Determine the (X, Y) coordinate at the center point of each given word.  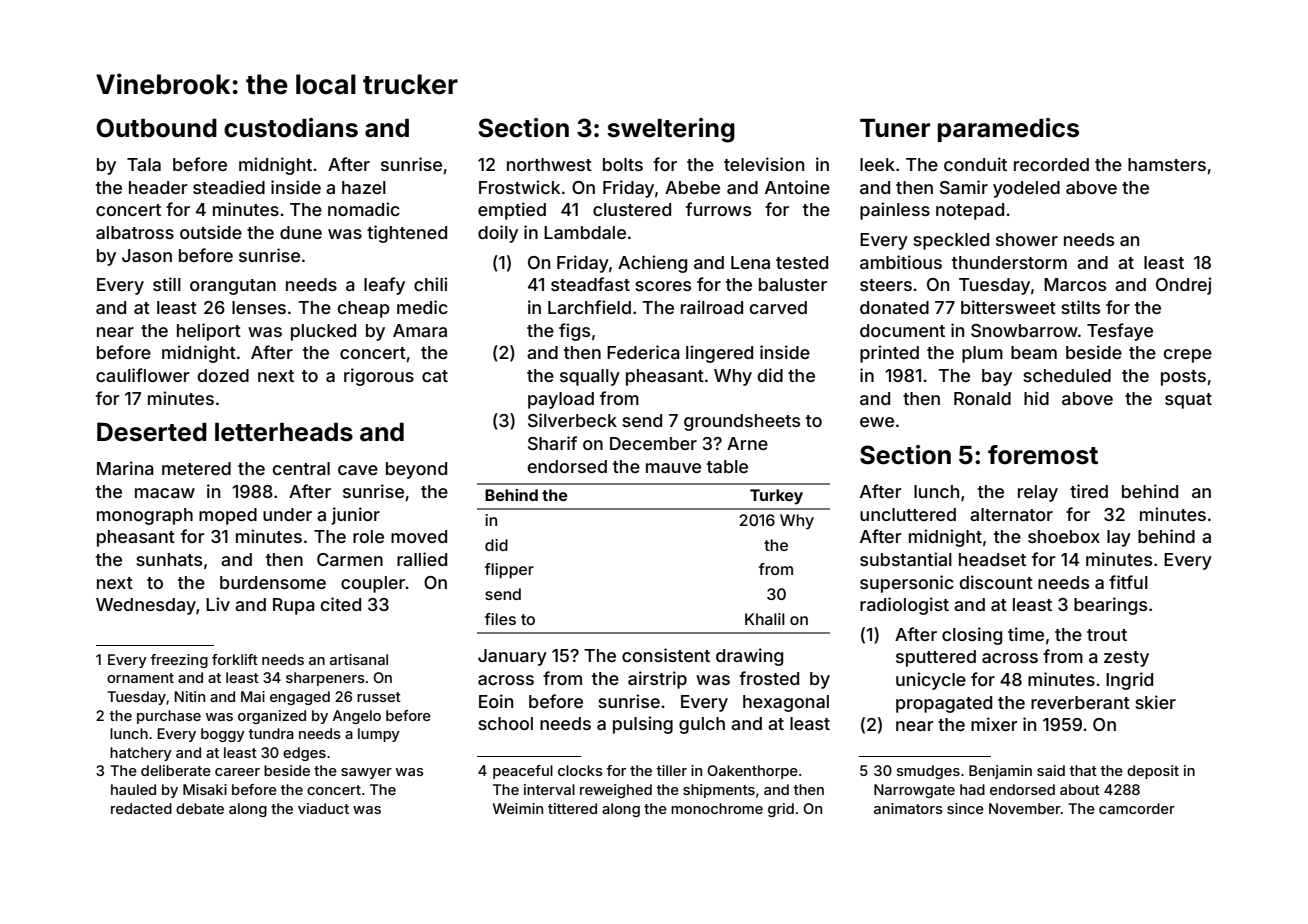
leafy (384, 286)
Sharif (552, 443)
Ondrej (1183, 286)
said (1051, 770)
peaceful (523, 772)
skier (1155, 702)
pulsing (643, 725)
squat (1188, 401)
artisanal (359, 659)
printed (889, 354)
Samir (964, 187)
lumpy (379, 735)
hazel (364, 187)
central (301, 468)
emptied (512, 211)
